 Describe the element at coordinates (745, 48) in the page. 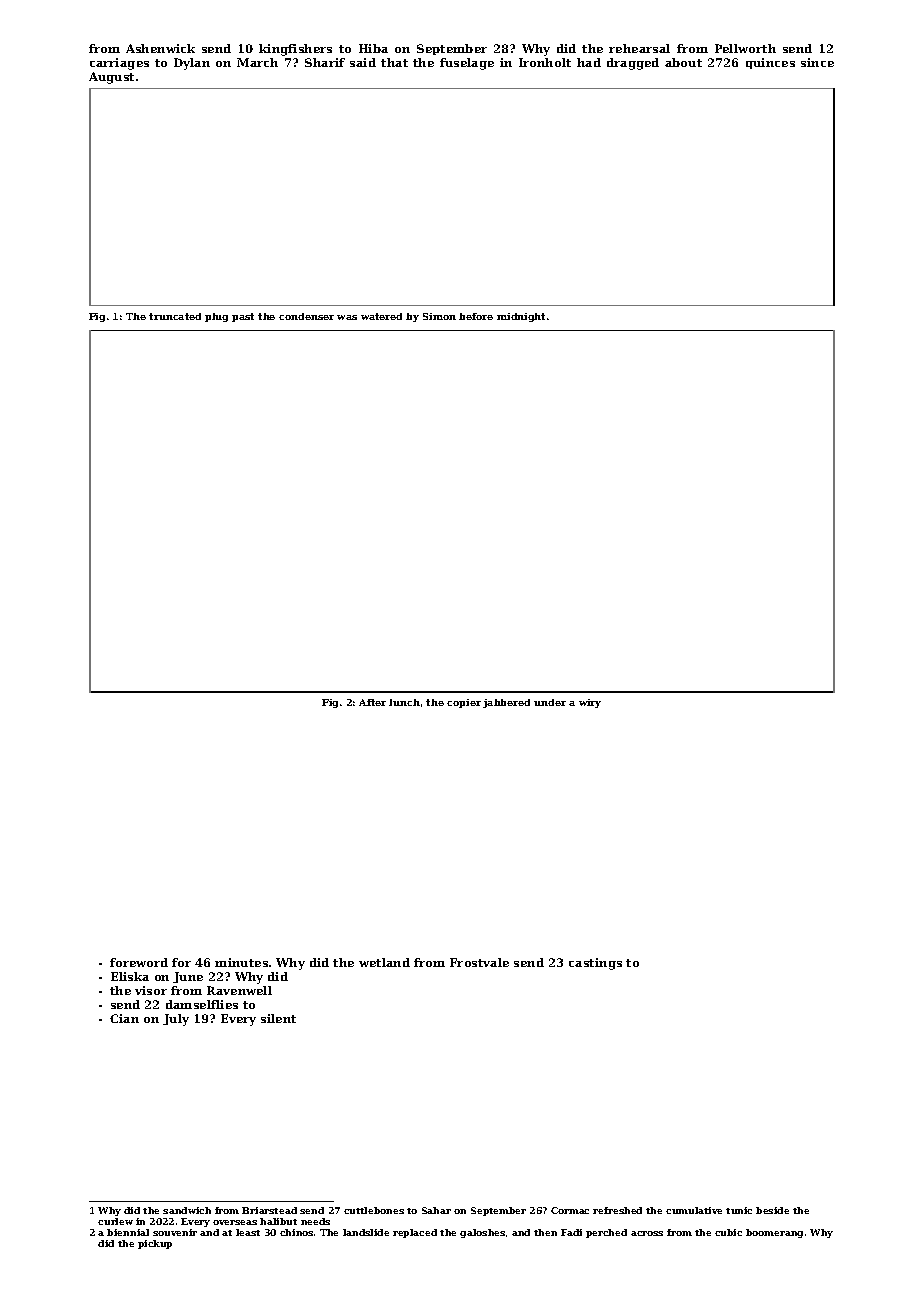

I see `Pellworth` at that location.
